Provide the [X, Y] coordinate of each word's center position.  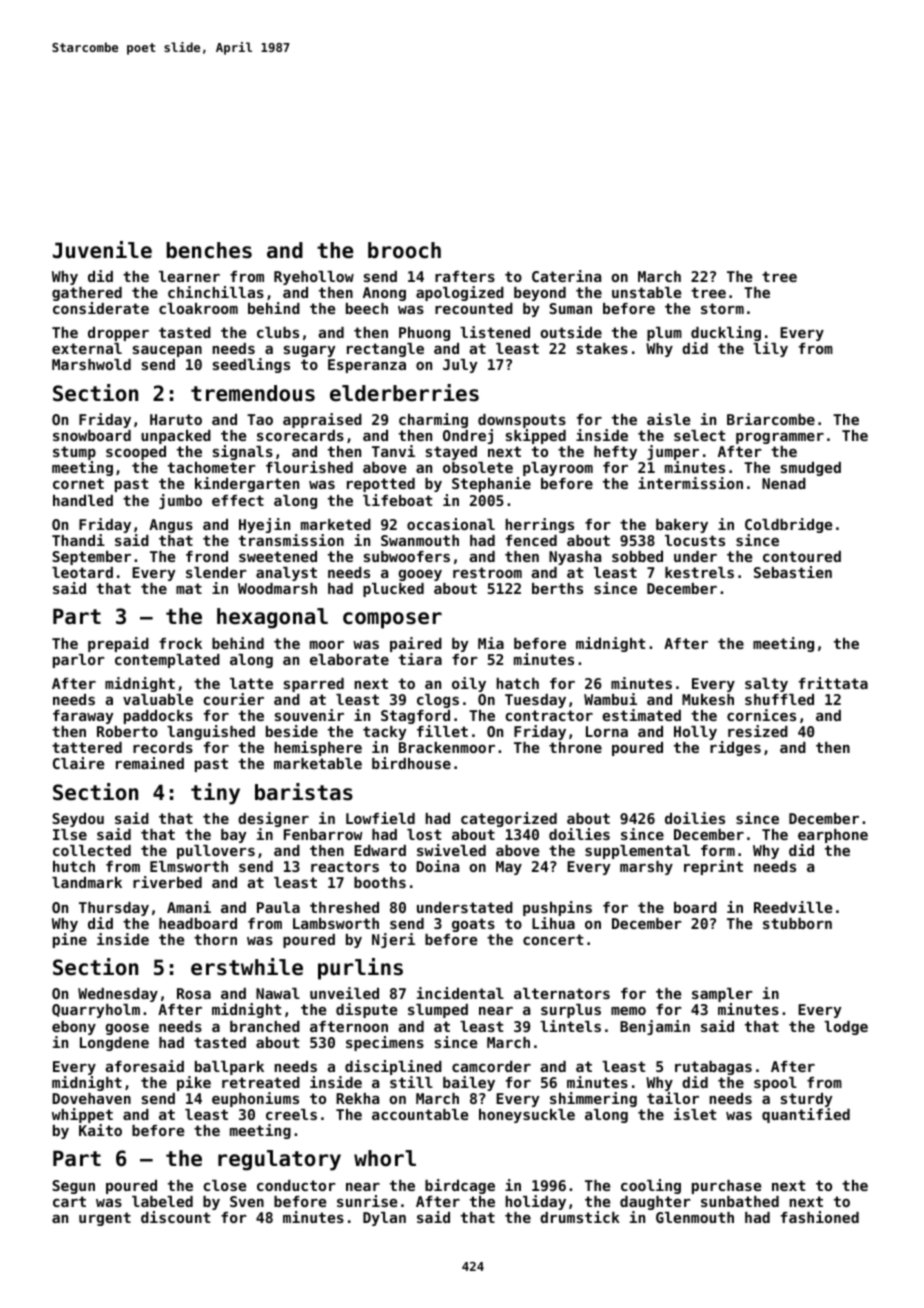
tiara [420, 659]
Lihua [553, 923]
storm [722, 308]
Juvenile [102, 250]
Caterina [566, 276]
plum [664, 334]
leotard [82, 572]
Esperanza [367, 366]
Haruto [176, 419]
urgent [105, 1219]
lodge [846, 1028]
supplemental [637, 852]
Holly [695, 733]
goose [127, 1029]
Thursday [114, 909]
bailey [469, 1083]
